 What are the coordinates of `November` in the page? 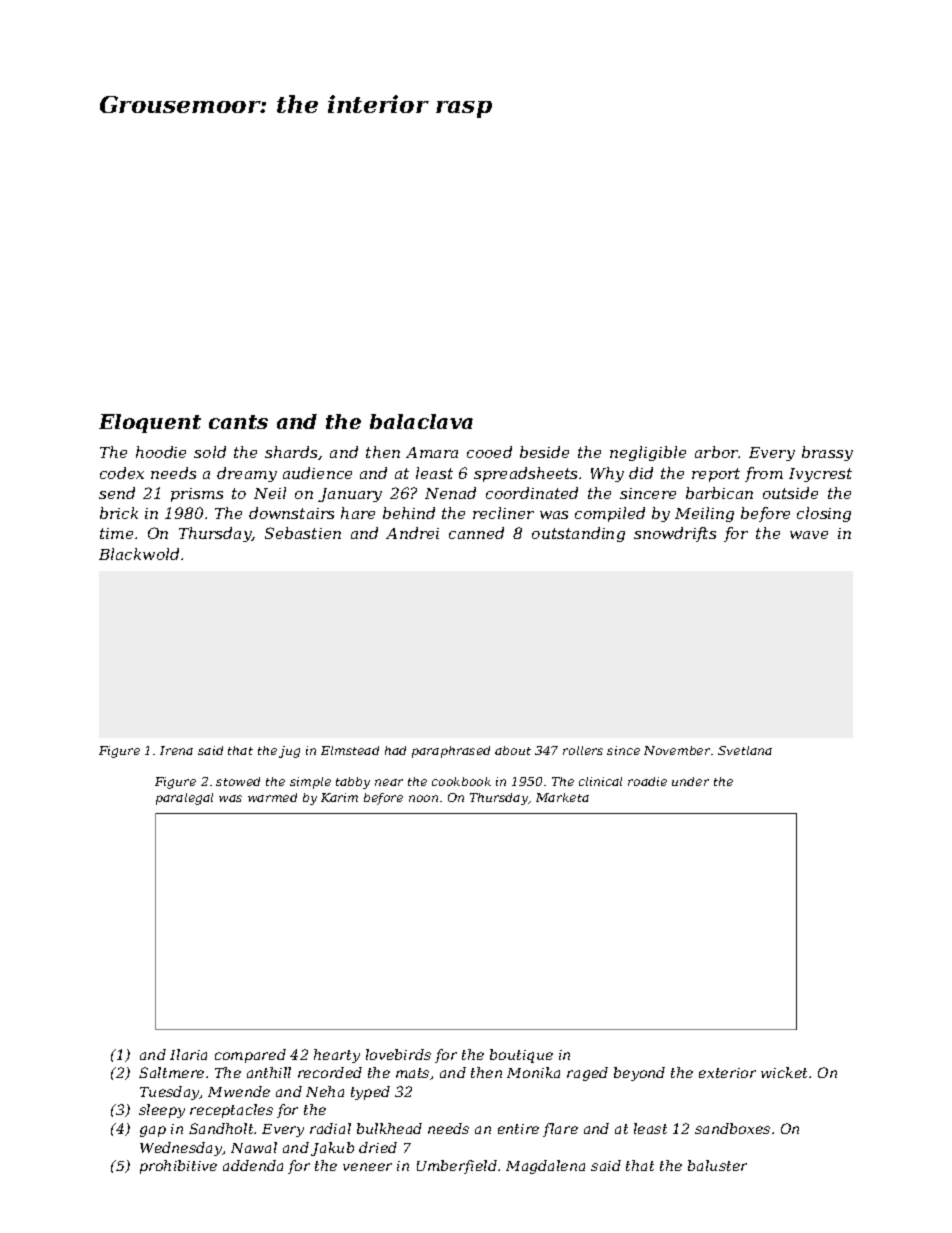 It's located at (677, 750).
